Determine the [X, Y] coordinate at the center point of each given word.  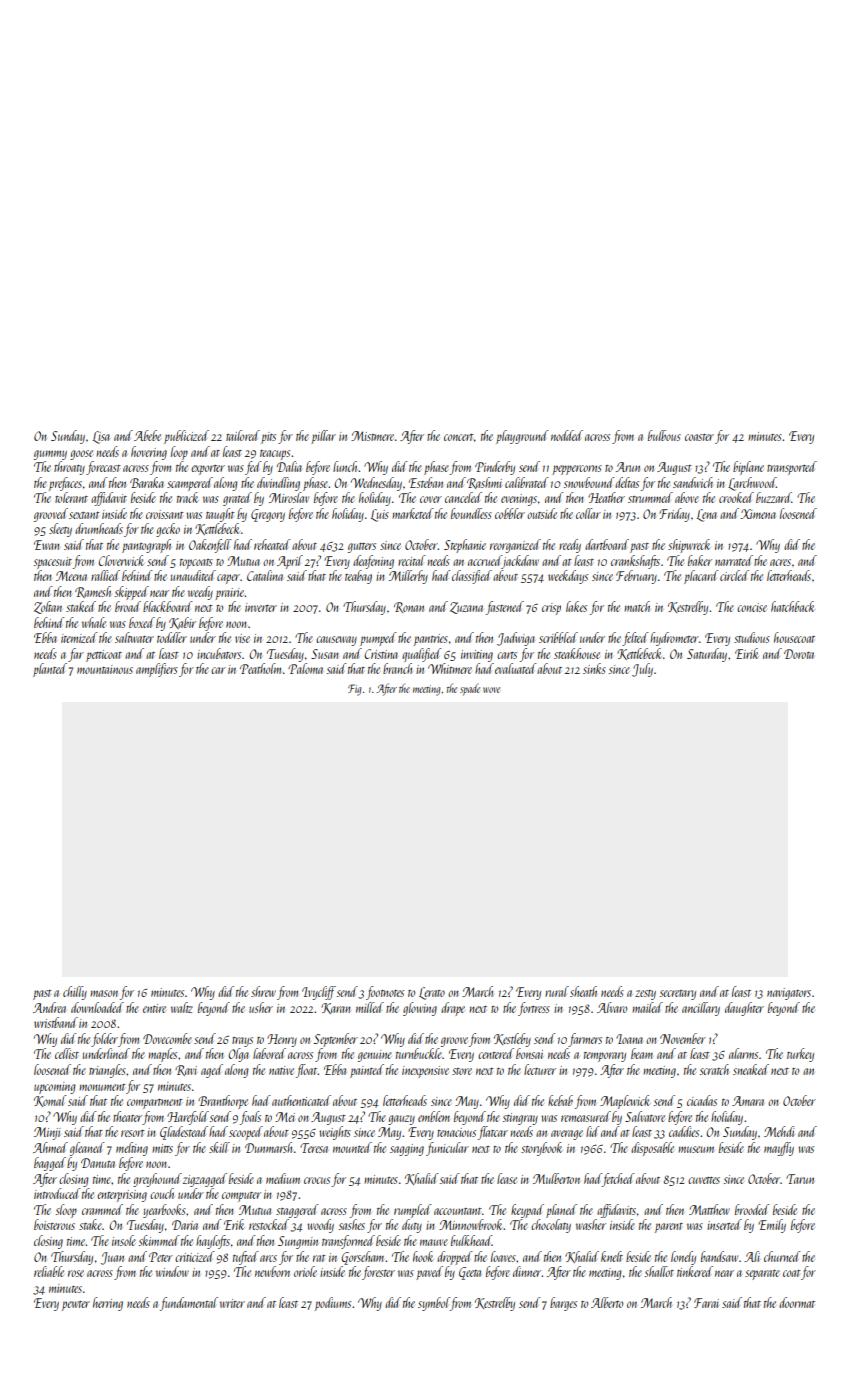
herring [108, 1304]
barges [563, 1304]
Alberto [607, 1302]
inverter [261, 607]
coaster [699, 437]
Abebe [147, 435]
